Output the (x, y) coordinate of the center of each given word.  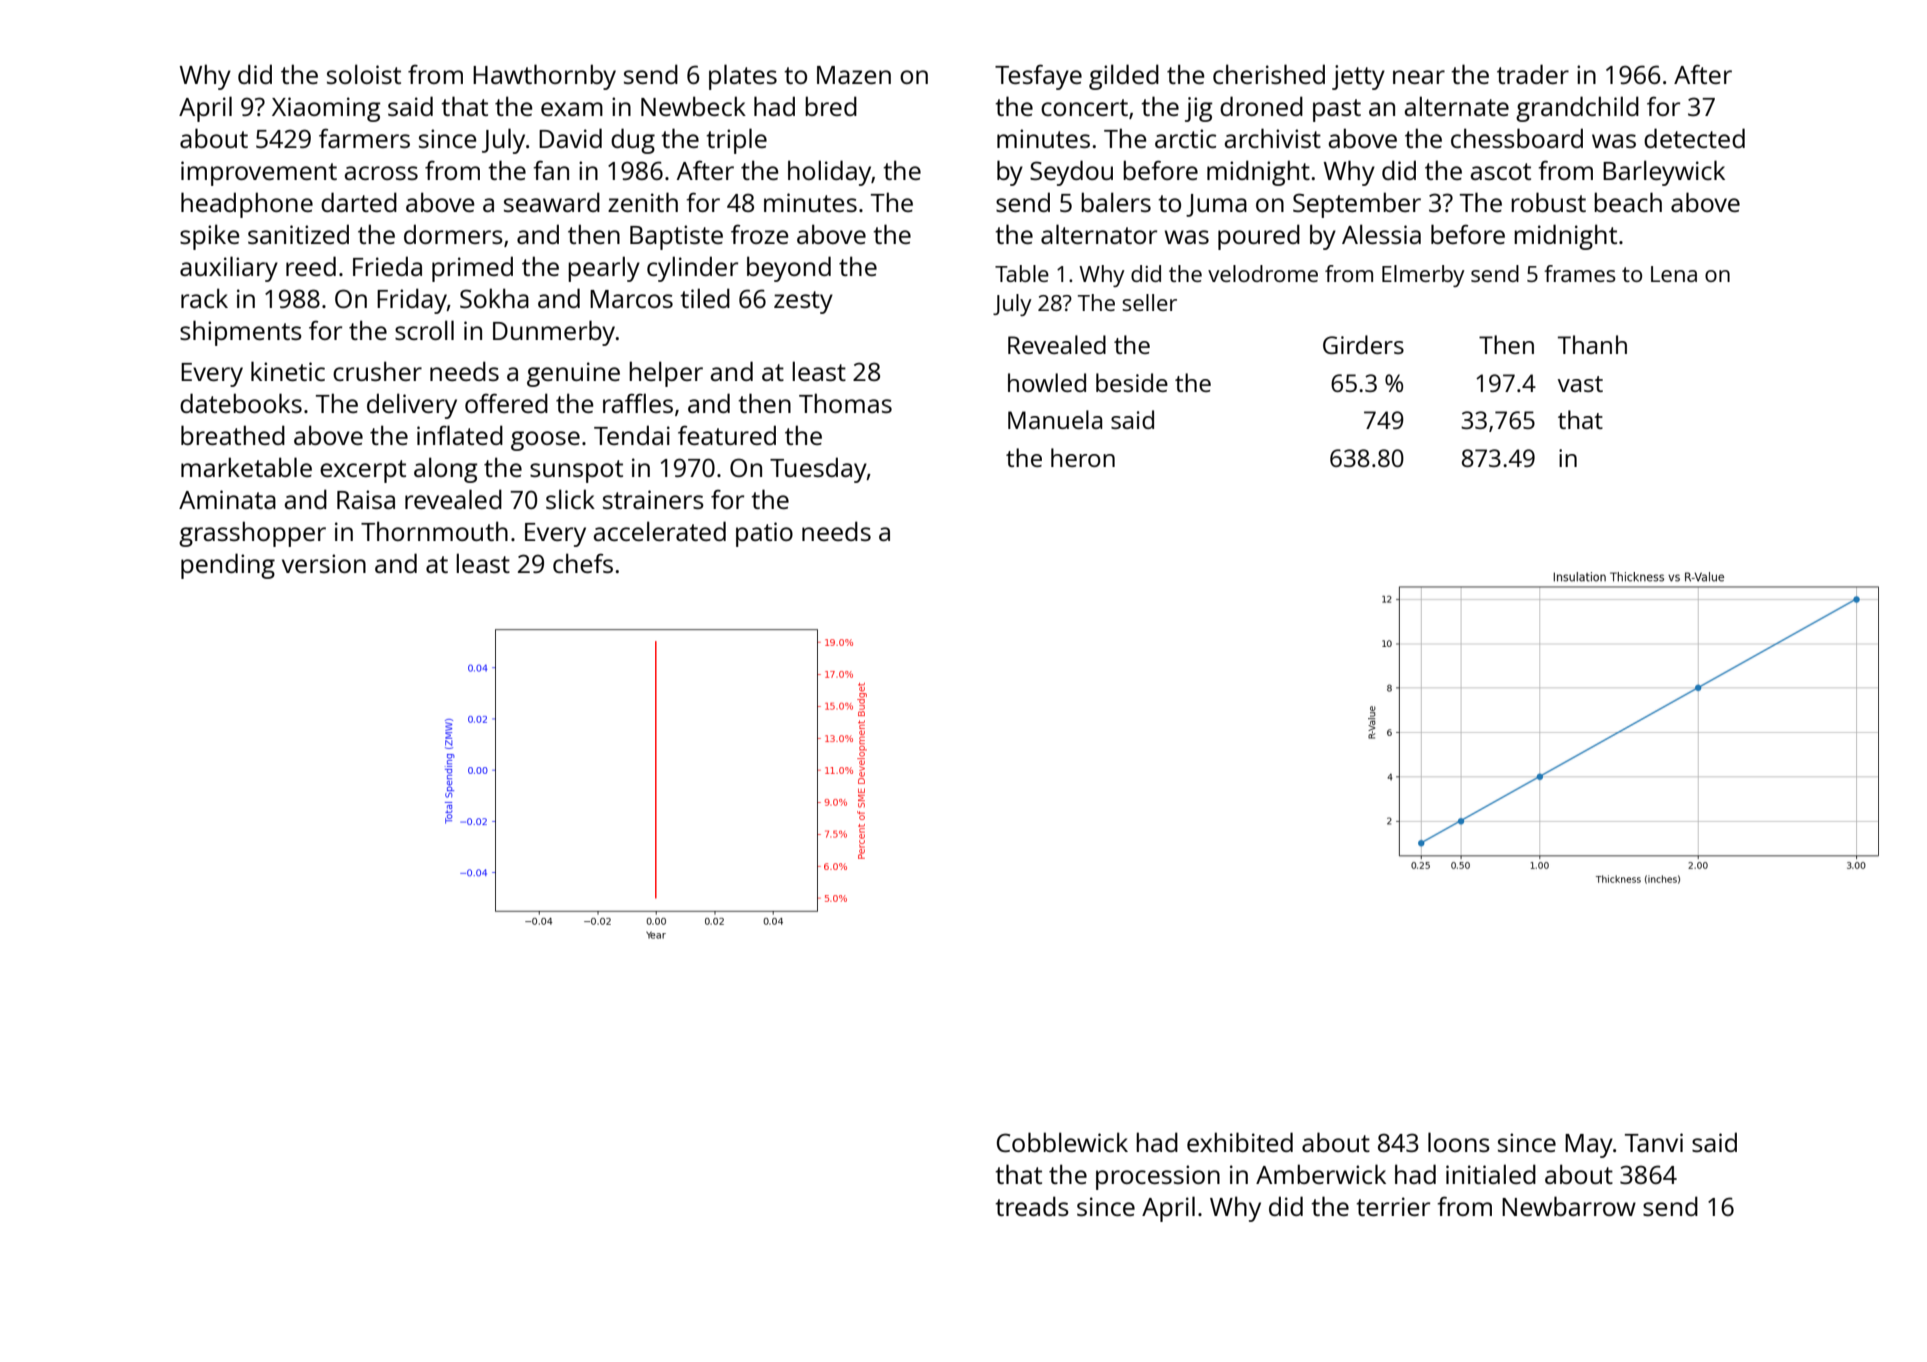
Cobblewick (1062, 1142)
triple (736, 141)
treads (1032, 1206)
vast (1580, 384)
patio (764, 534)
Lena (1674, 274)
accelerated (660, 531)
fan (551, 170)
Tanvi (1654, 1142)
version (324, 563)
